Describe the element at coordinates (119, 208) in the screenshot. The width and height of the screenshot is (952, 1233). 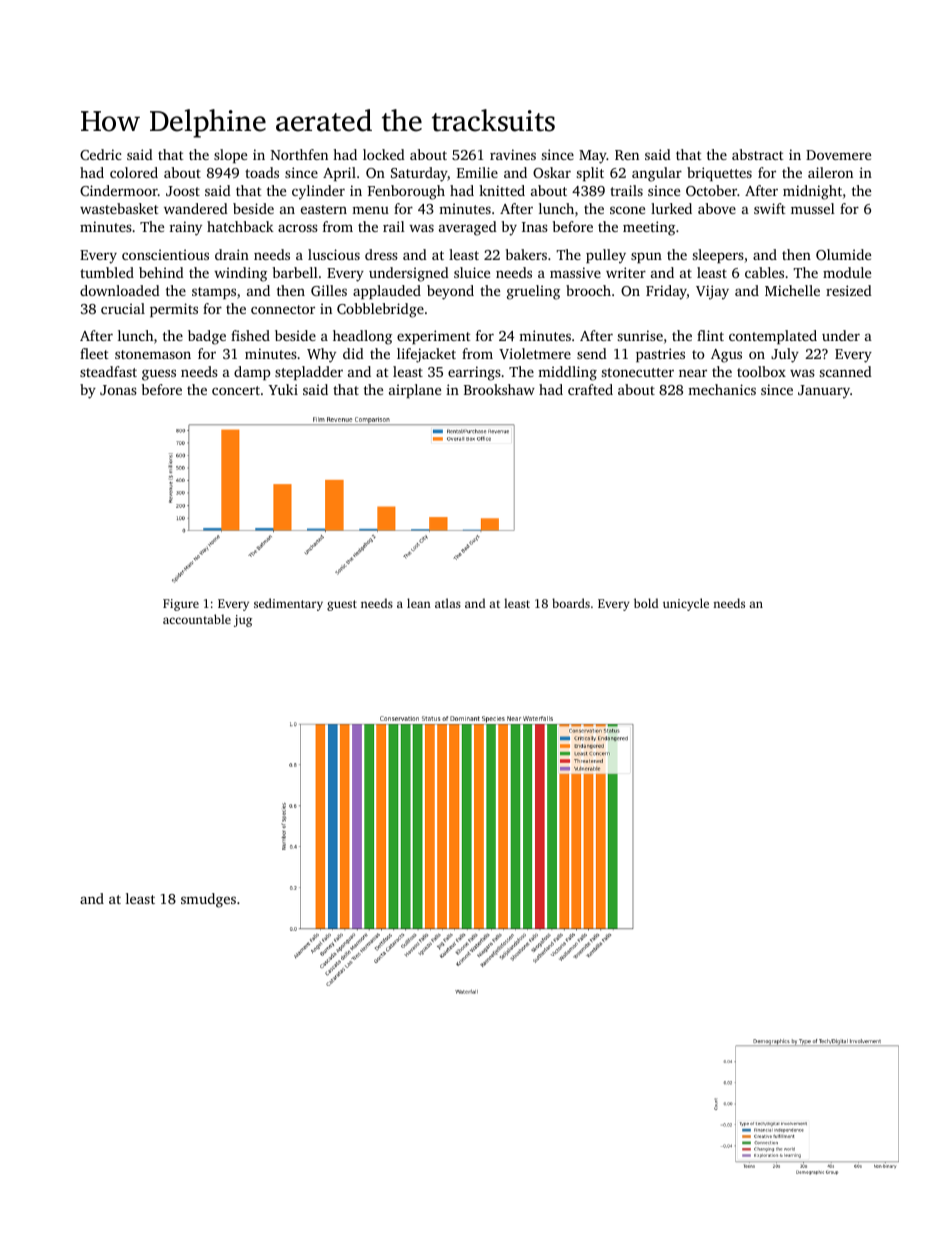
I see `wastebasket` at that location.
